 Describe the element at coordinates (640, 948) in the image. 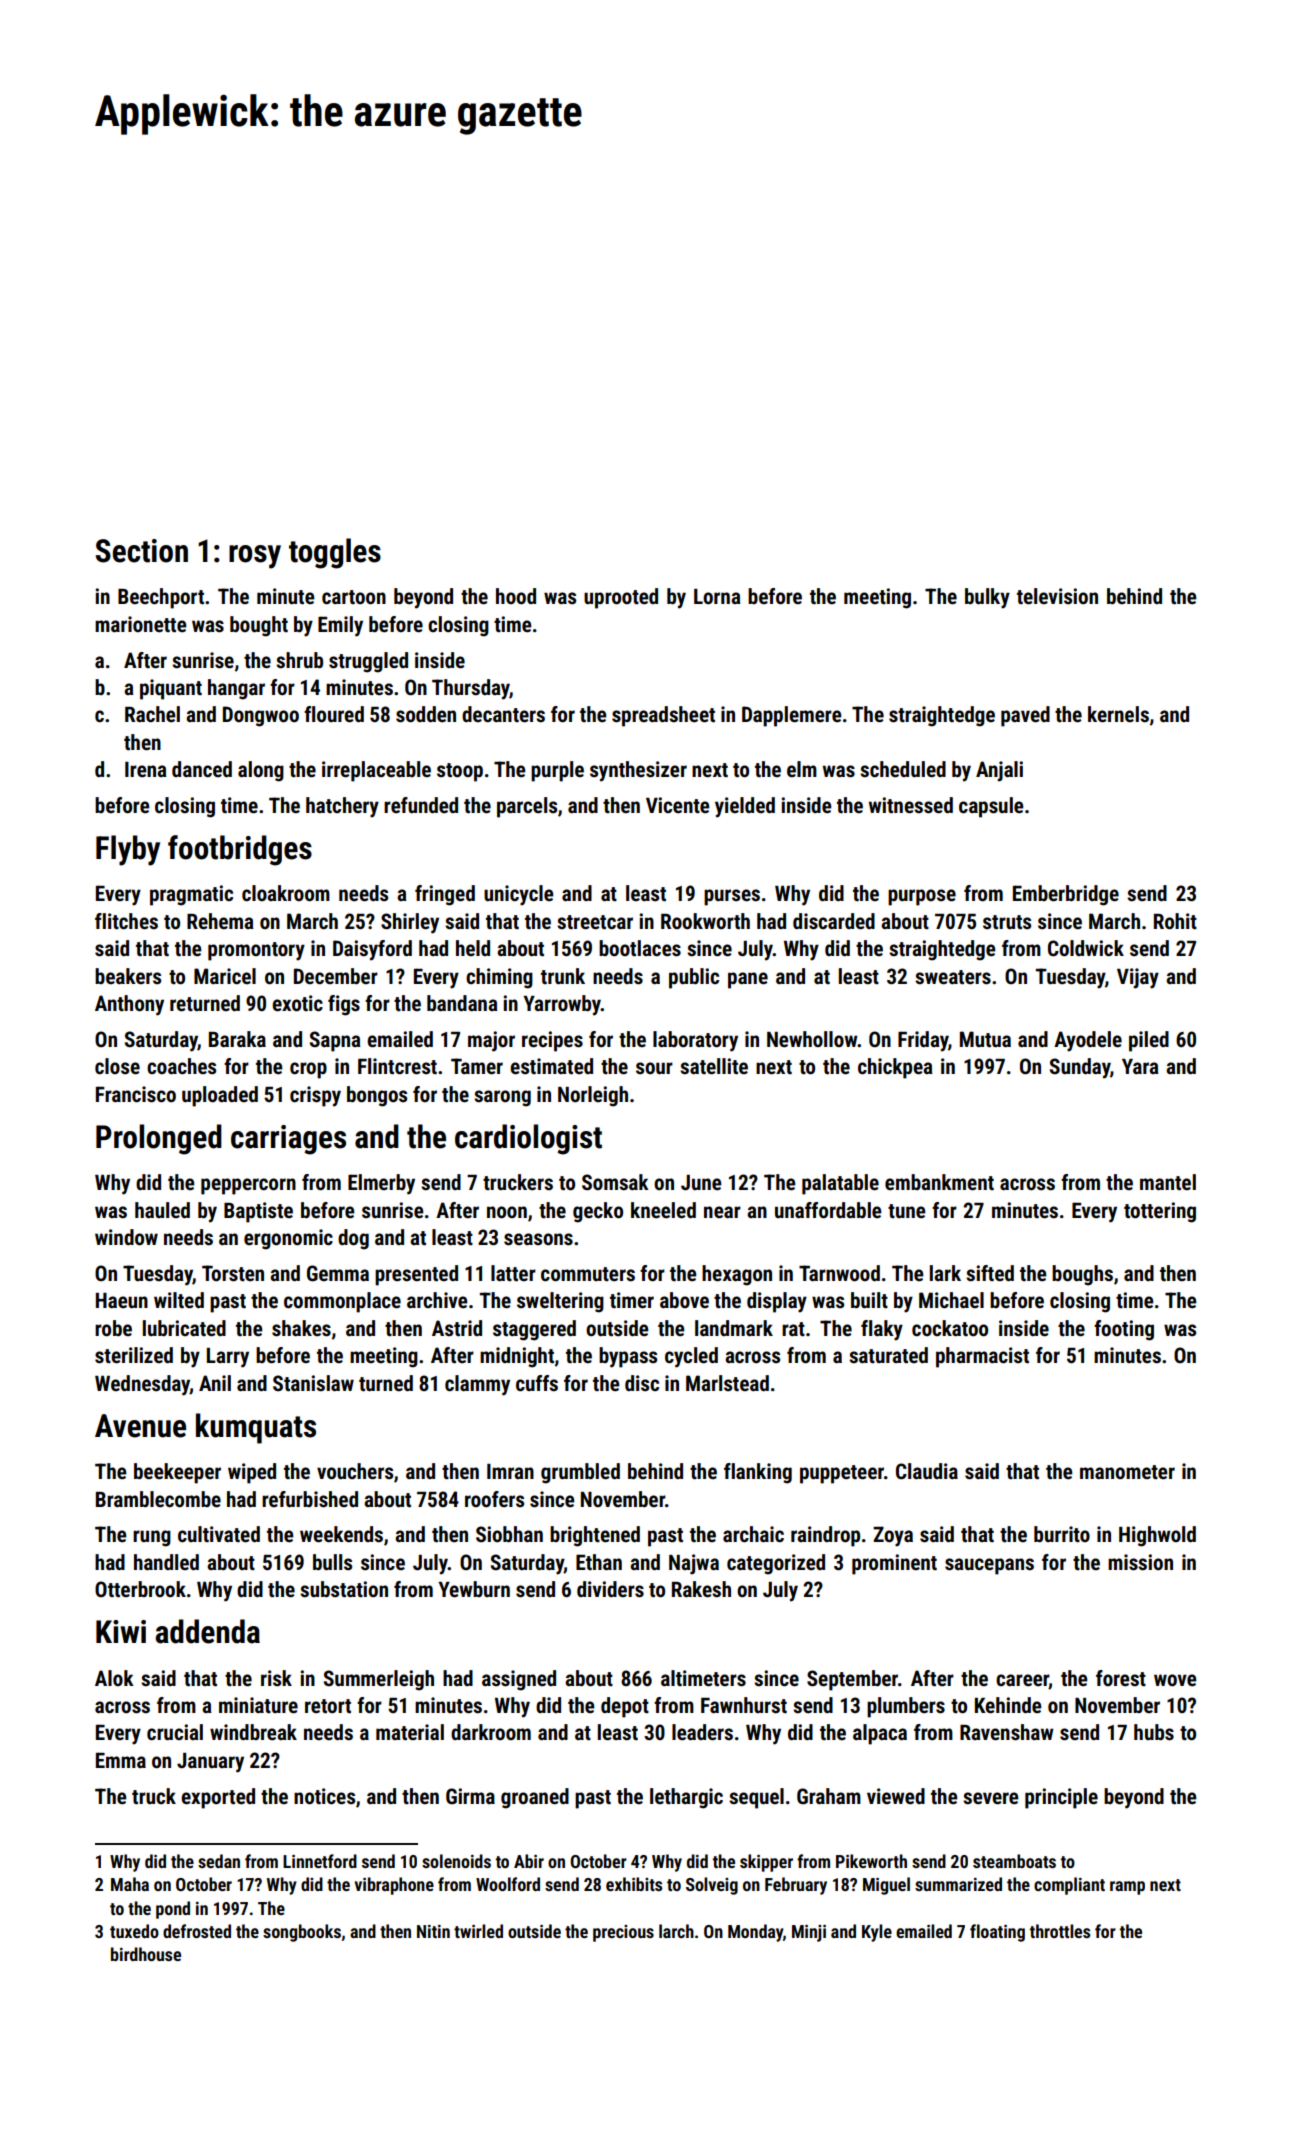

I see `bootlaces` at that location.
